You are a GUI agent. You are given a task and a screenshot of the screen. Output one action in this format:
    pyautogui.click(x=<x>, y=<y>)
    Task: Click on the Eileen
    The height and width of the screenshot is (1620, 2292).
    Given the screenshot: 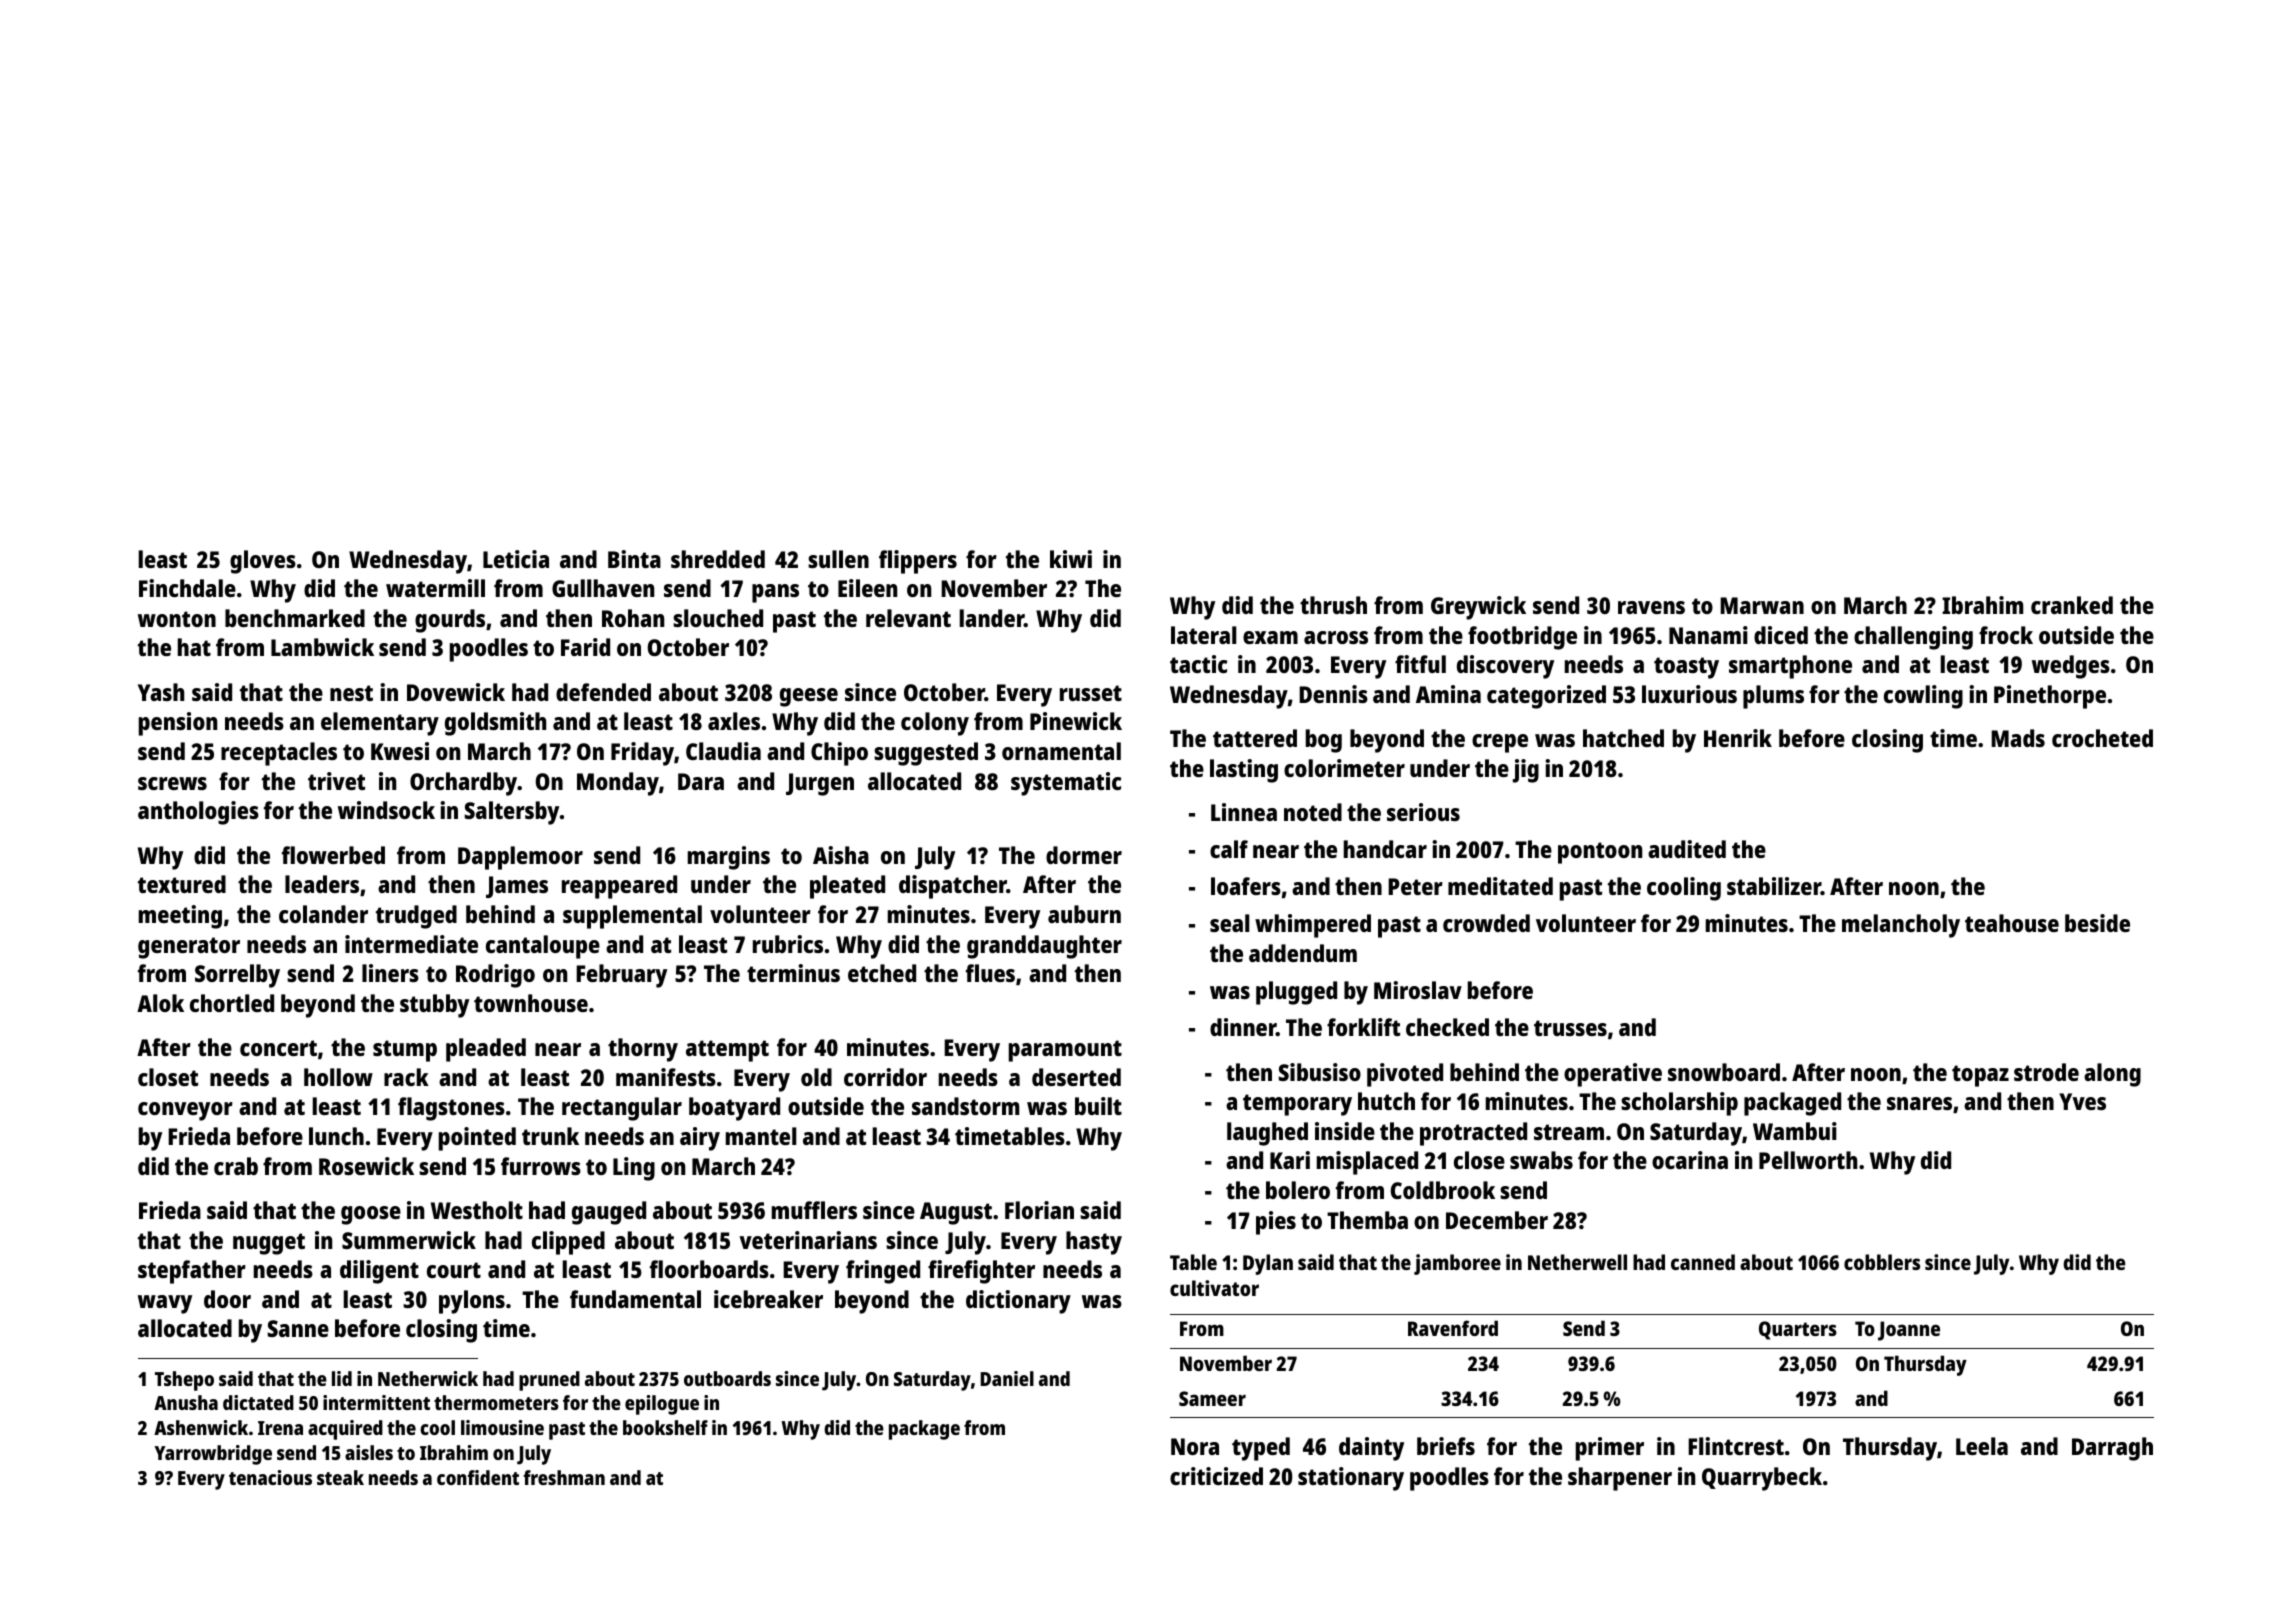 What is the action you would take?
    pyautogui.click(x=867, y=588)
